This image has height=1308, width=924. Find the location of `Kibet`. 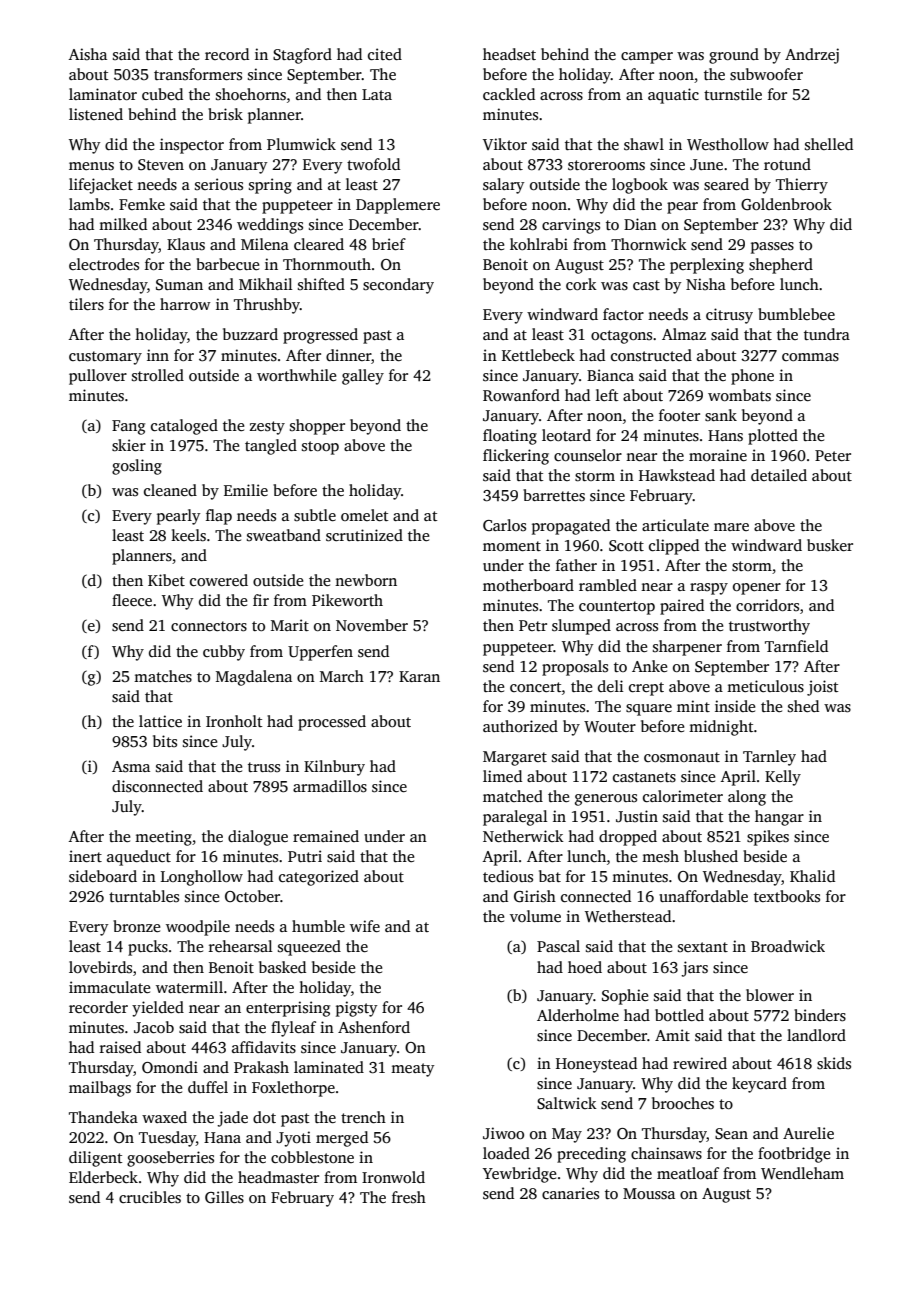

Kibet is located at coordinates (166, 580).
